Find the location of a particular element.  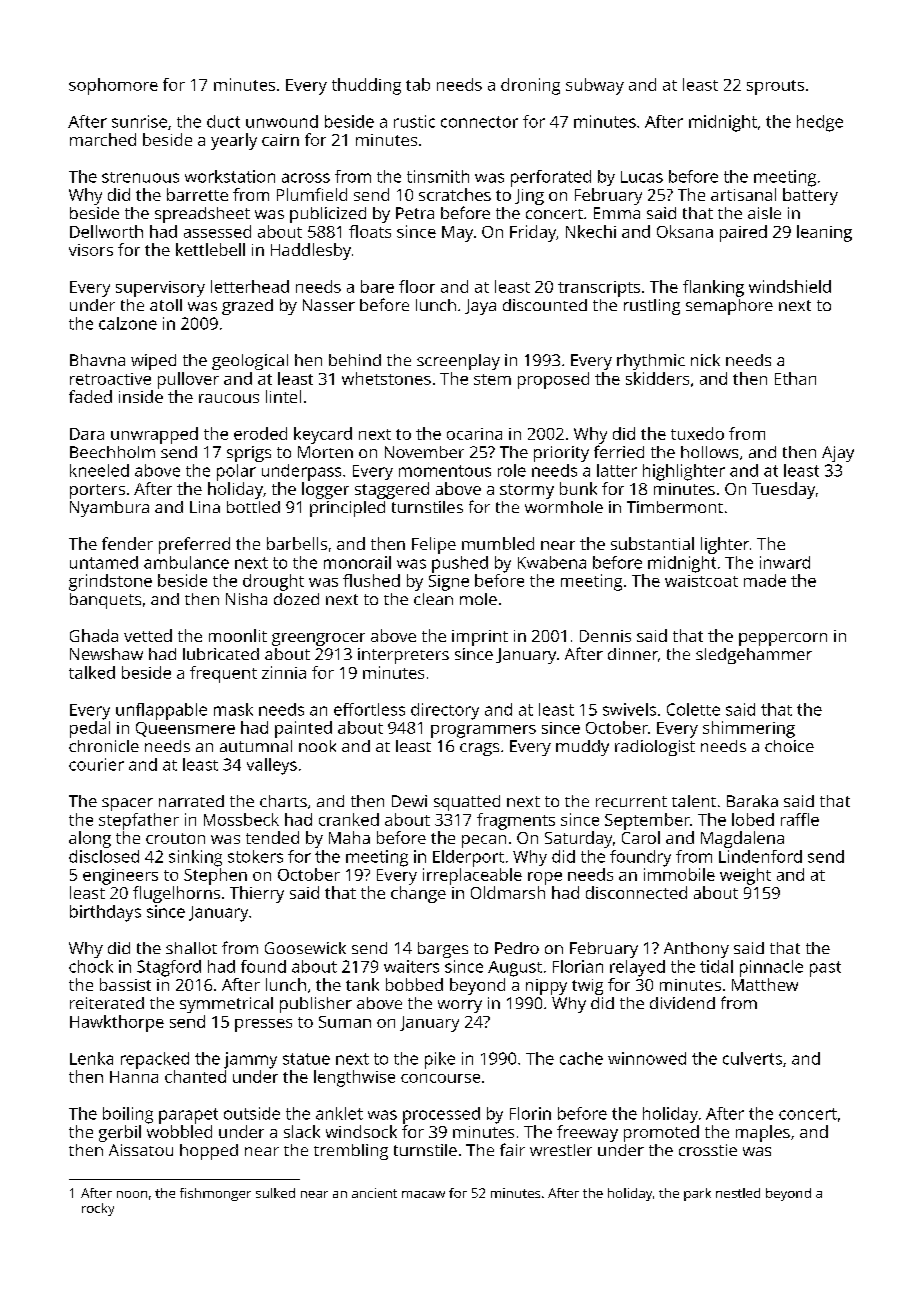

sophomore is located at coordinates (113, 86).
